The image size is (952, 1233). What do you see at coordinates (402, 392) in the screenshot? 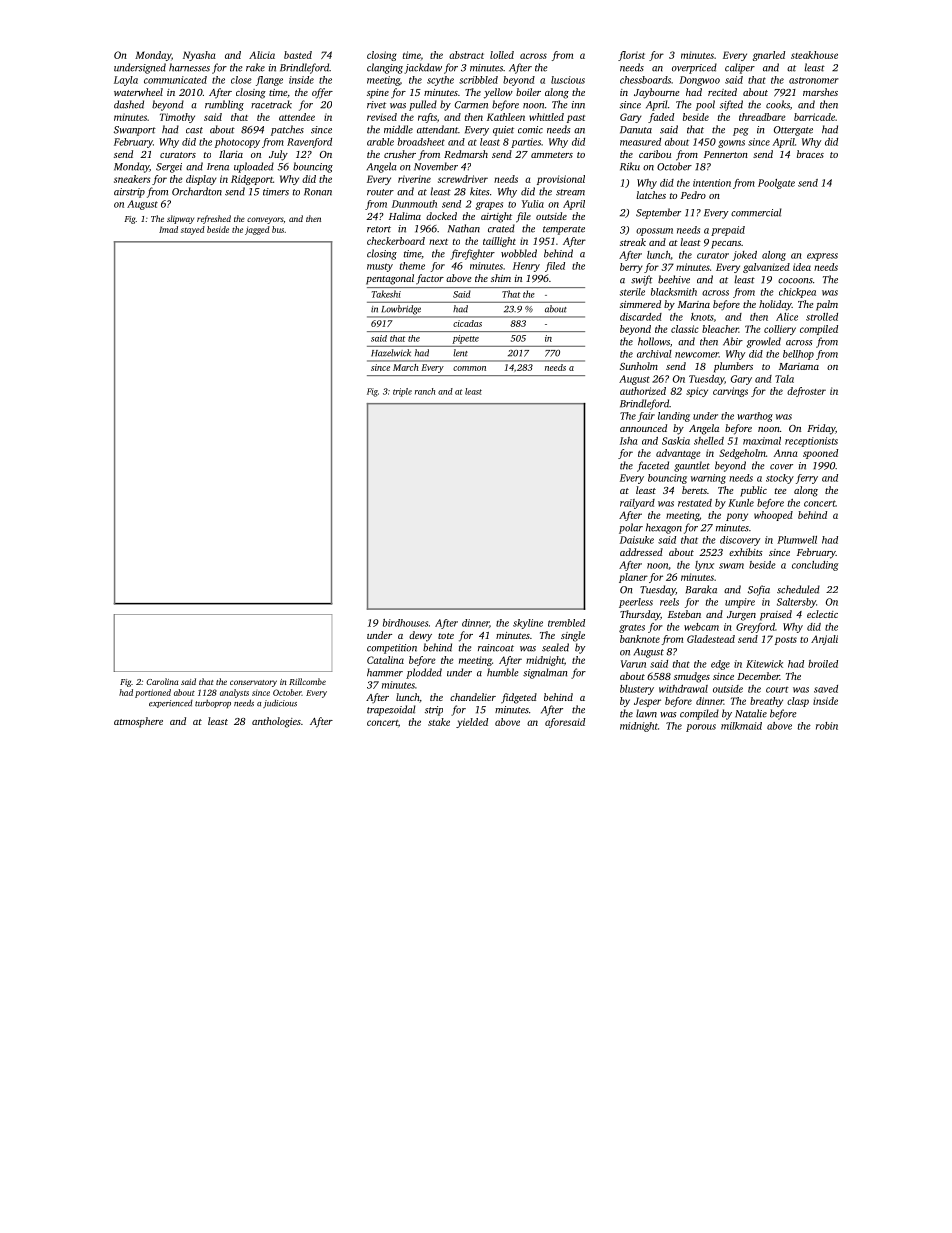
I see `triple` at bounding box center [402, 392].
